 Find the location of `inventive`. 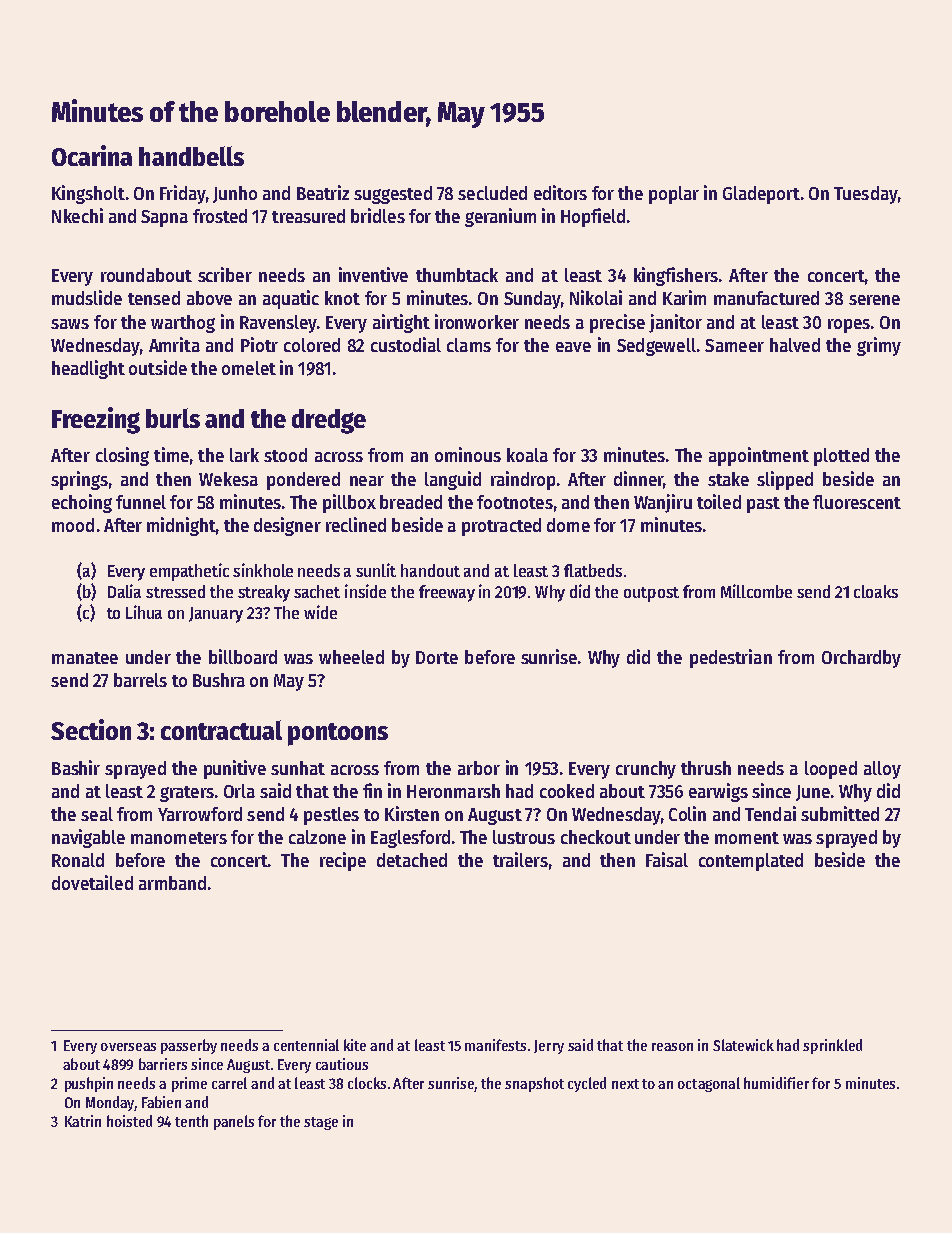

inventive is located at coordinates (373, 274).
